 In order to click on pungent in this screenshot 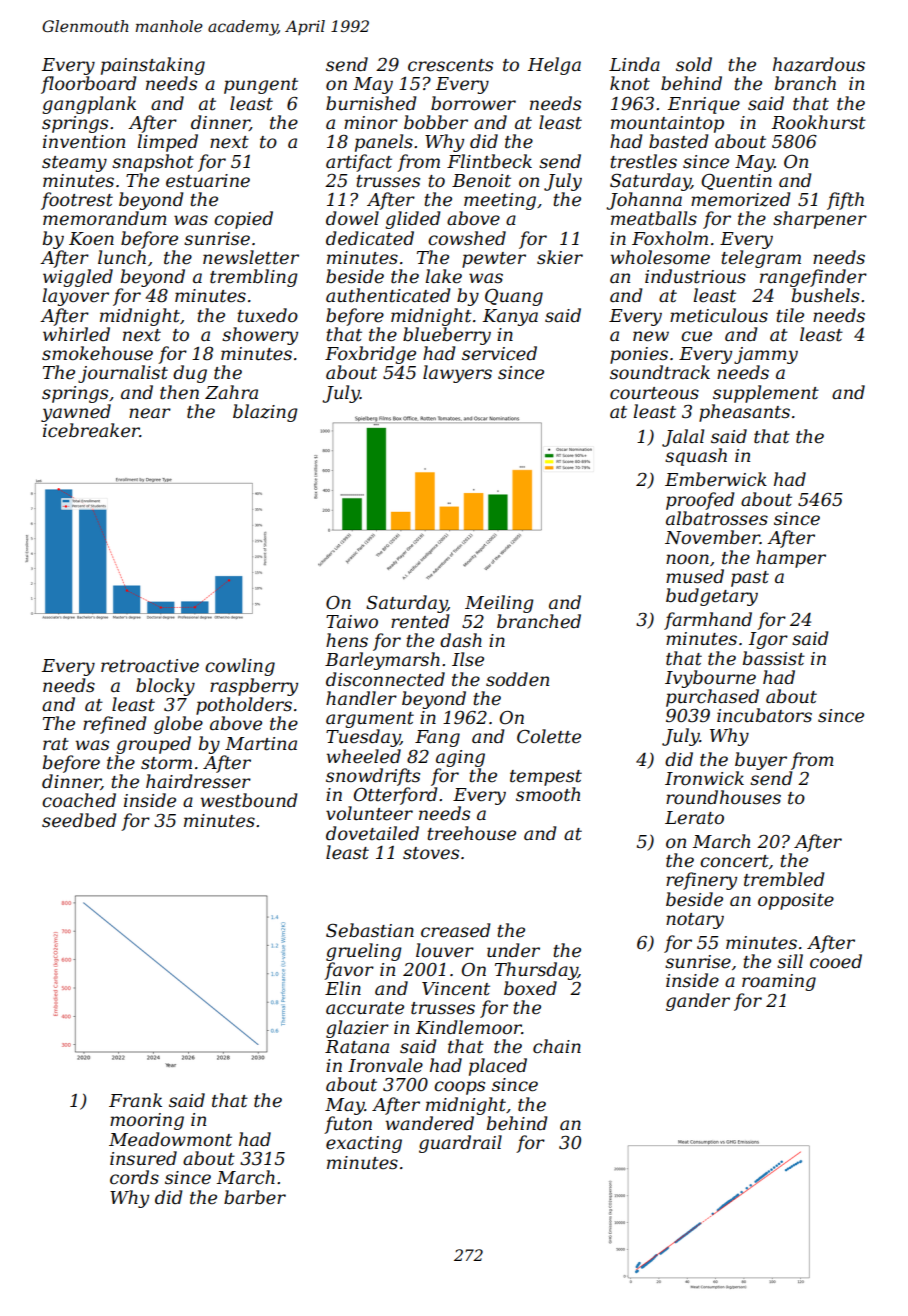, I will do `click(261, 86)`.
